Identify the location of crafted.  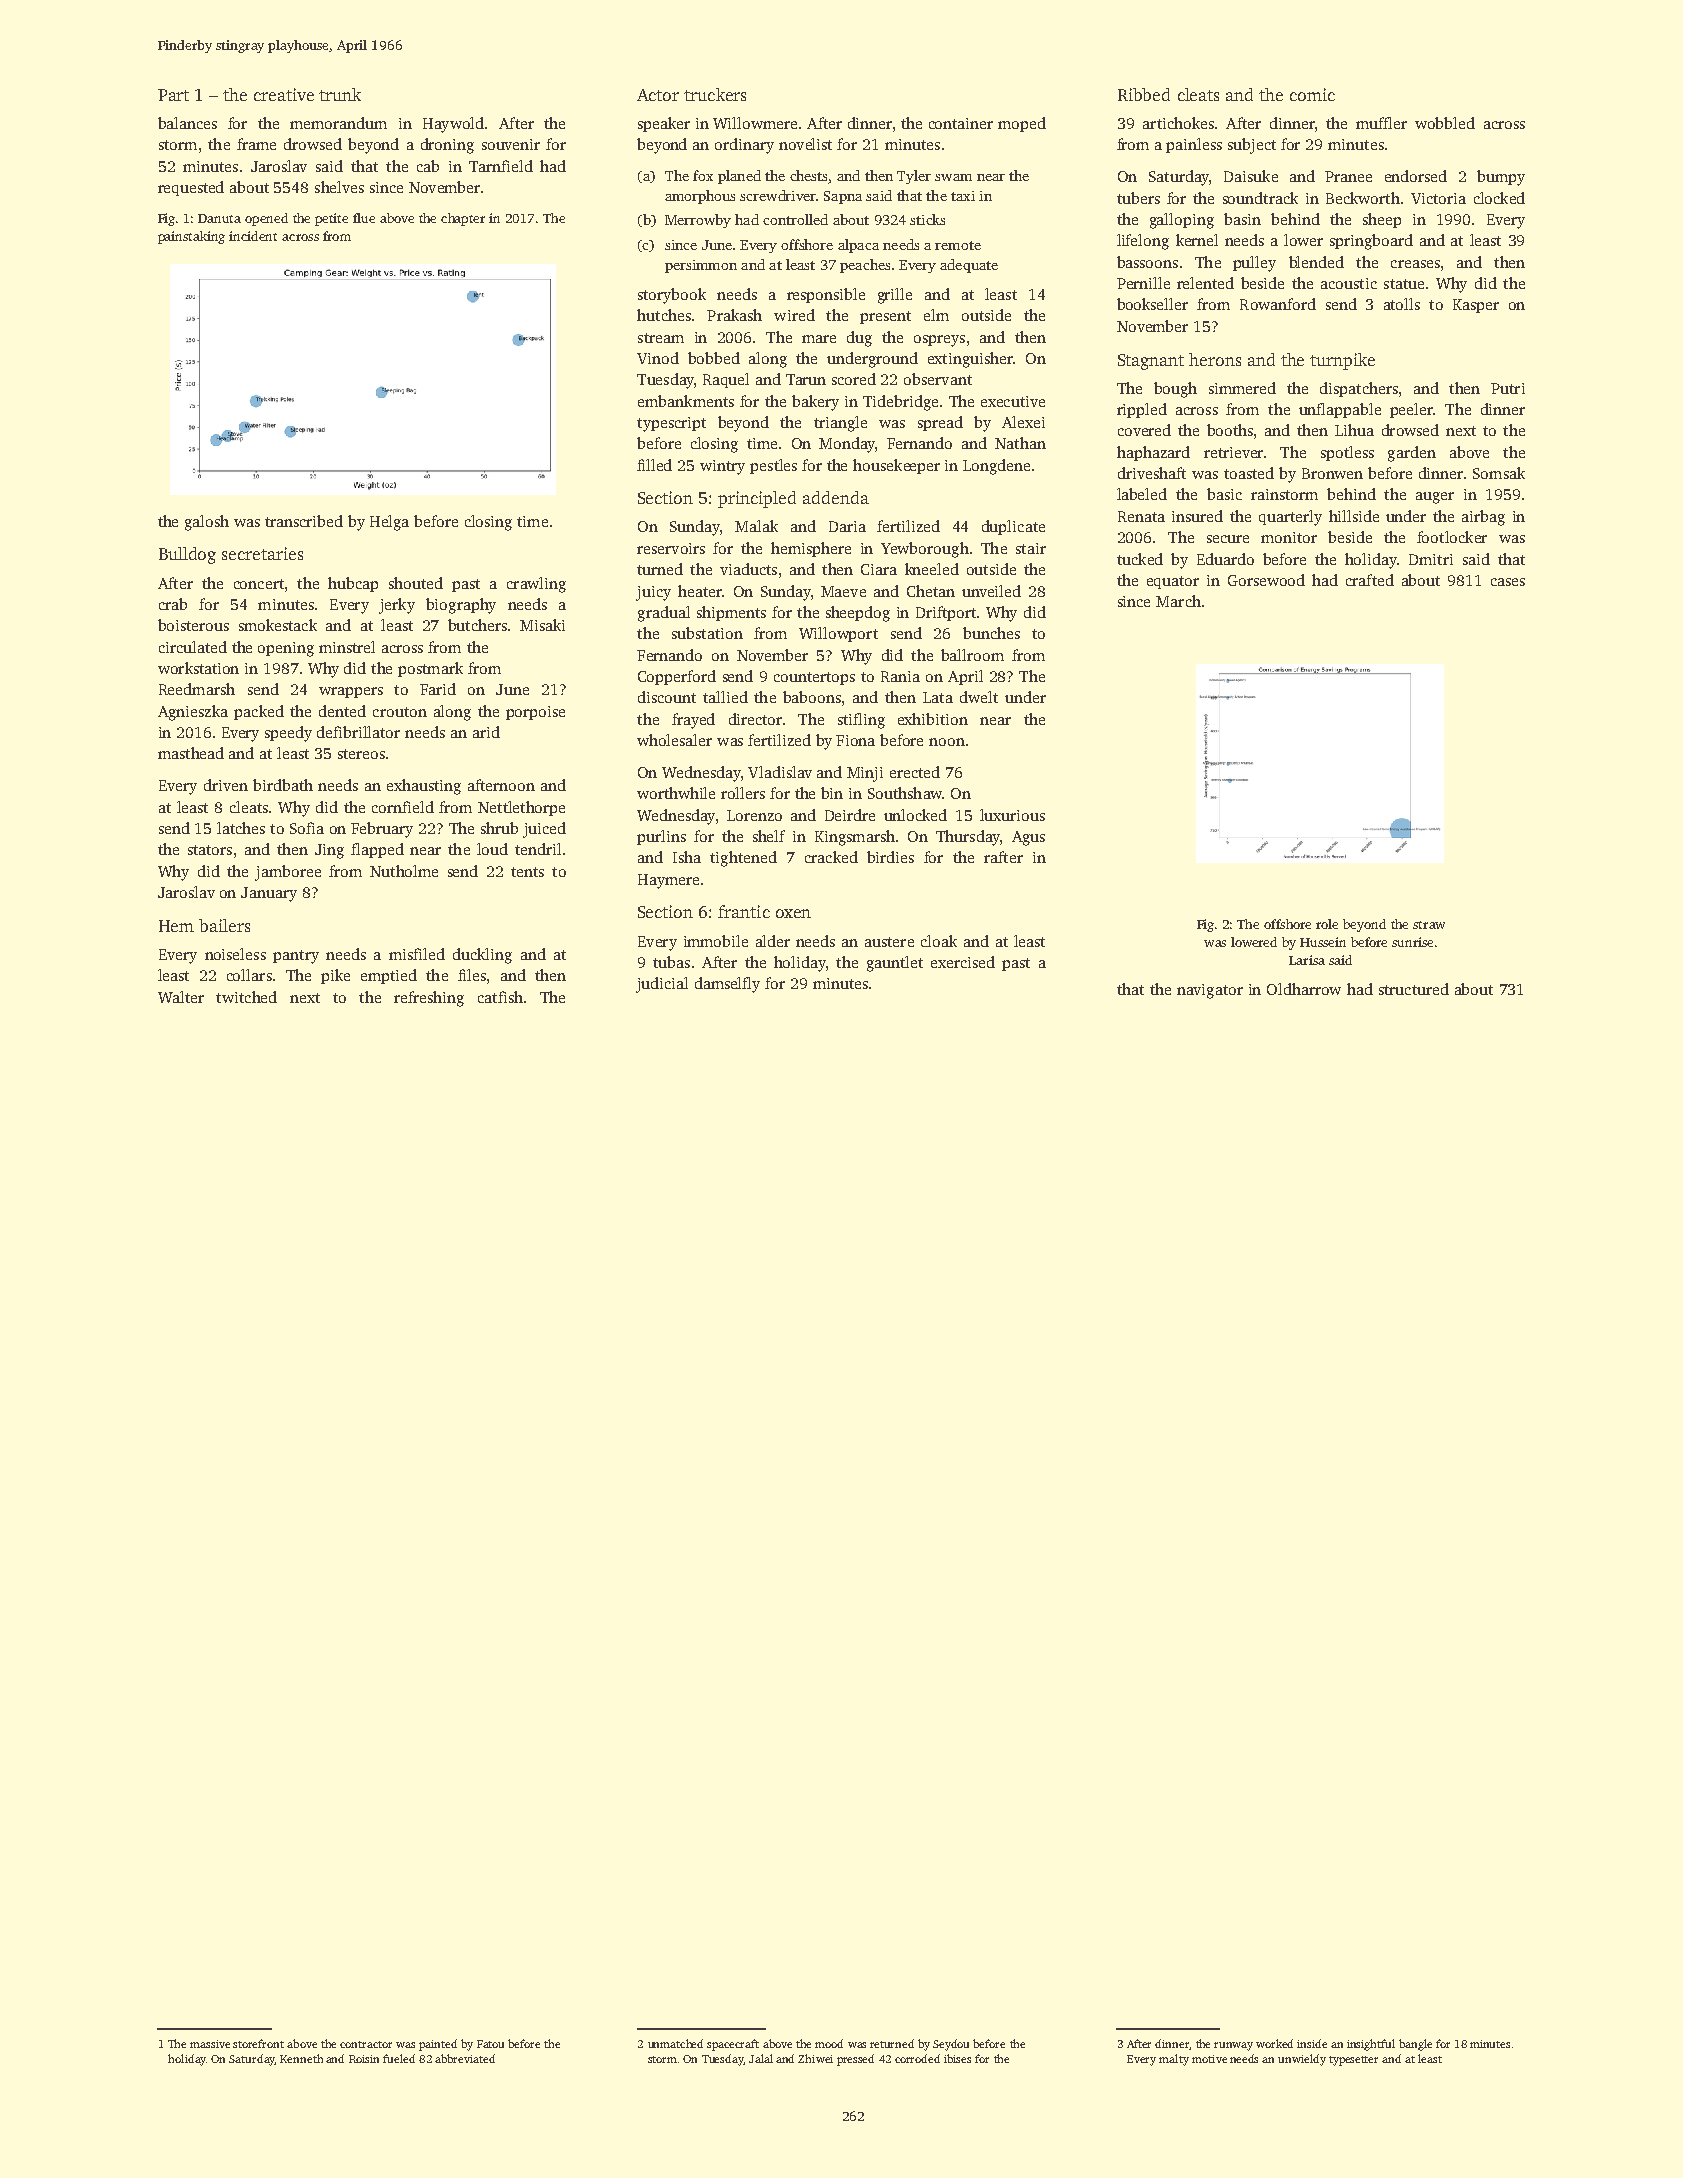
(1370, 580).
